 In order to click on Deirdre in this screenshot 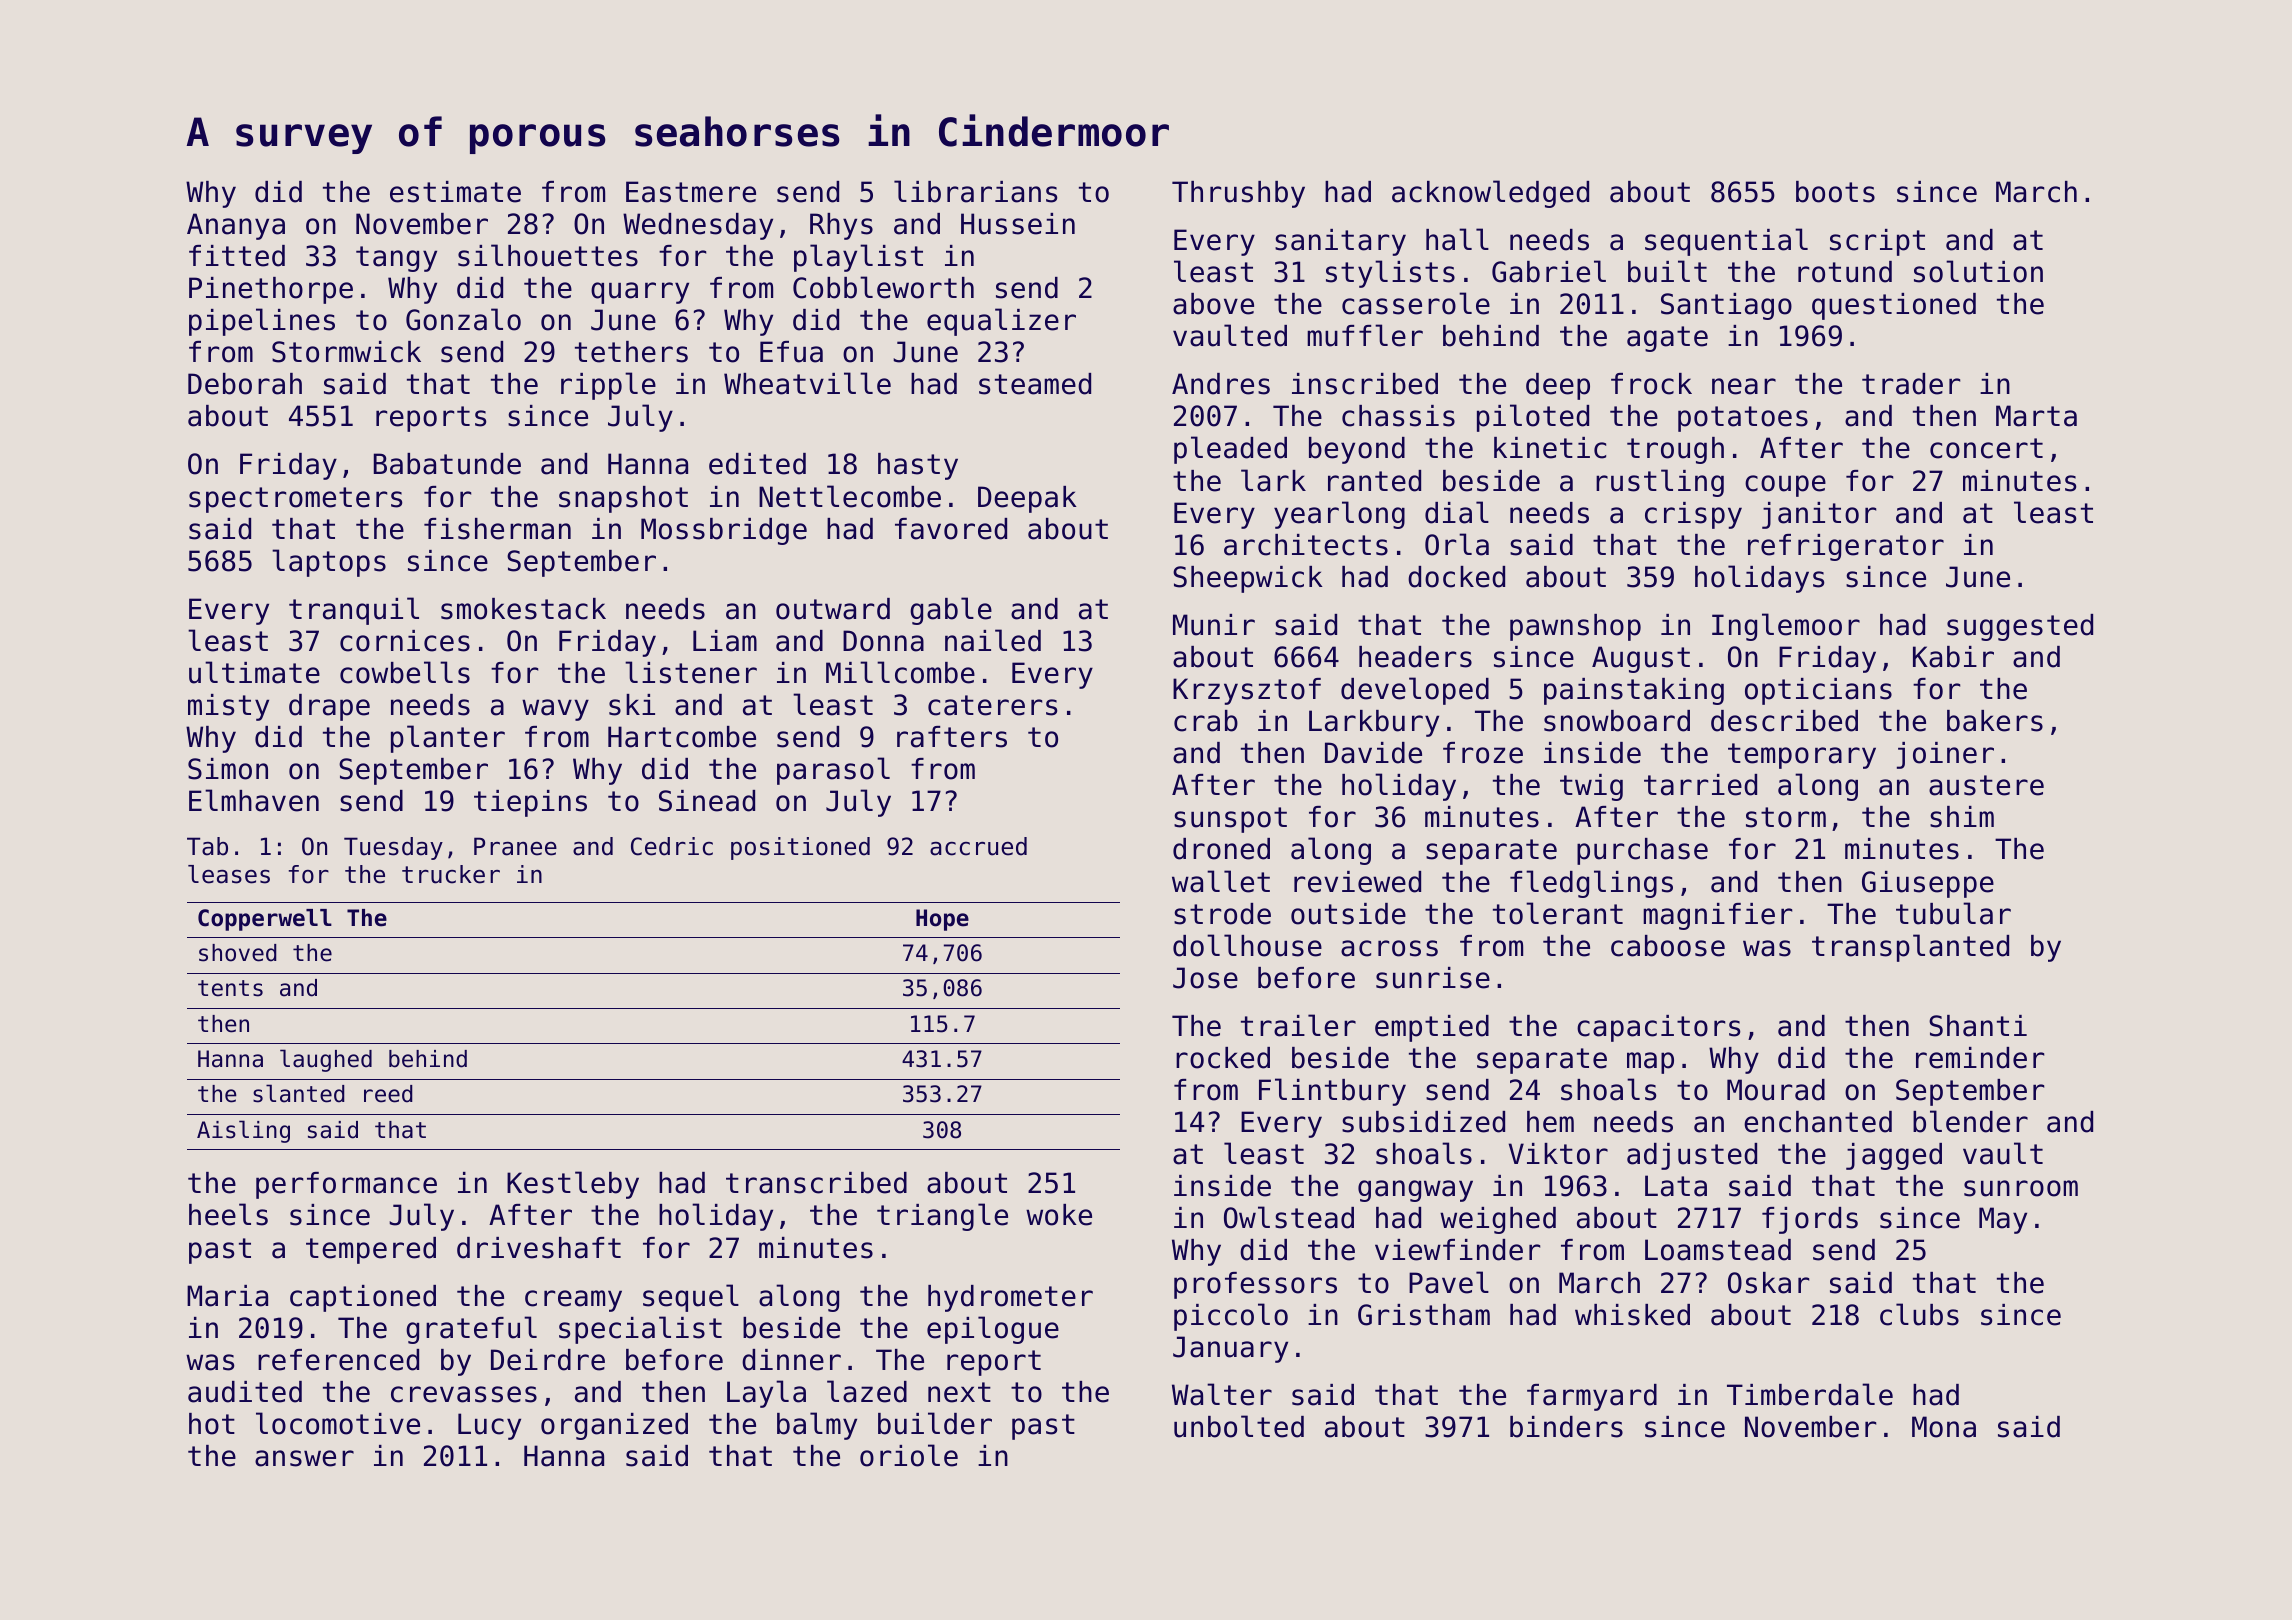, I will do `click(548, 1360)`.
